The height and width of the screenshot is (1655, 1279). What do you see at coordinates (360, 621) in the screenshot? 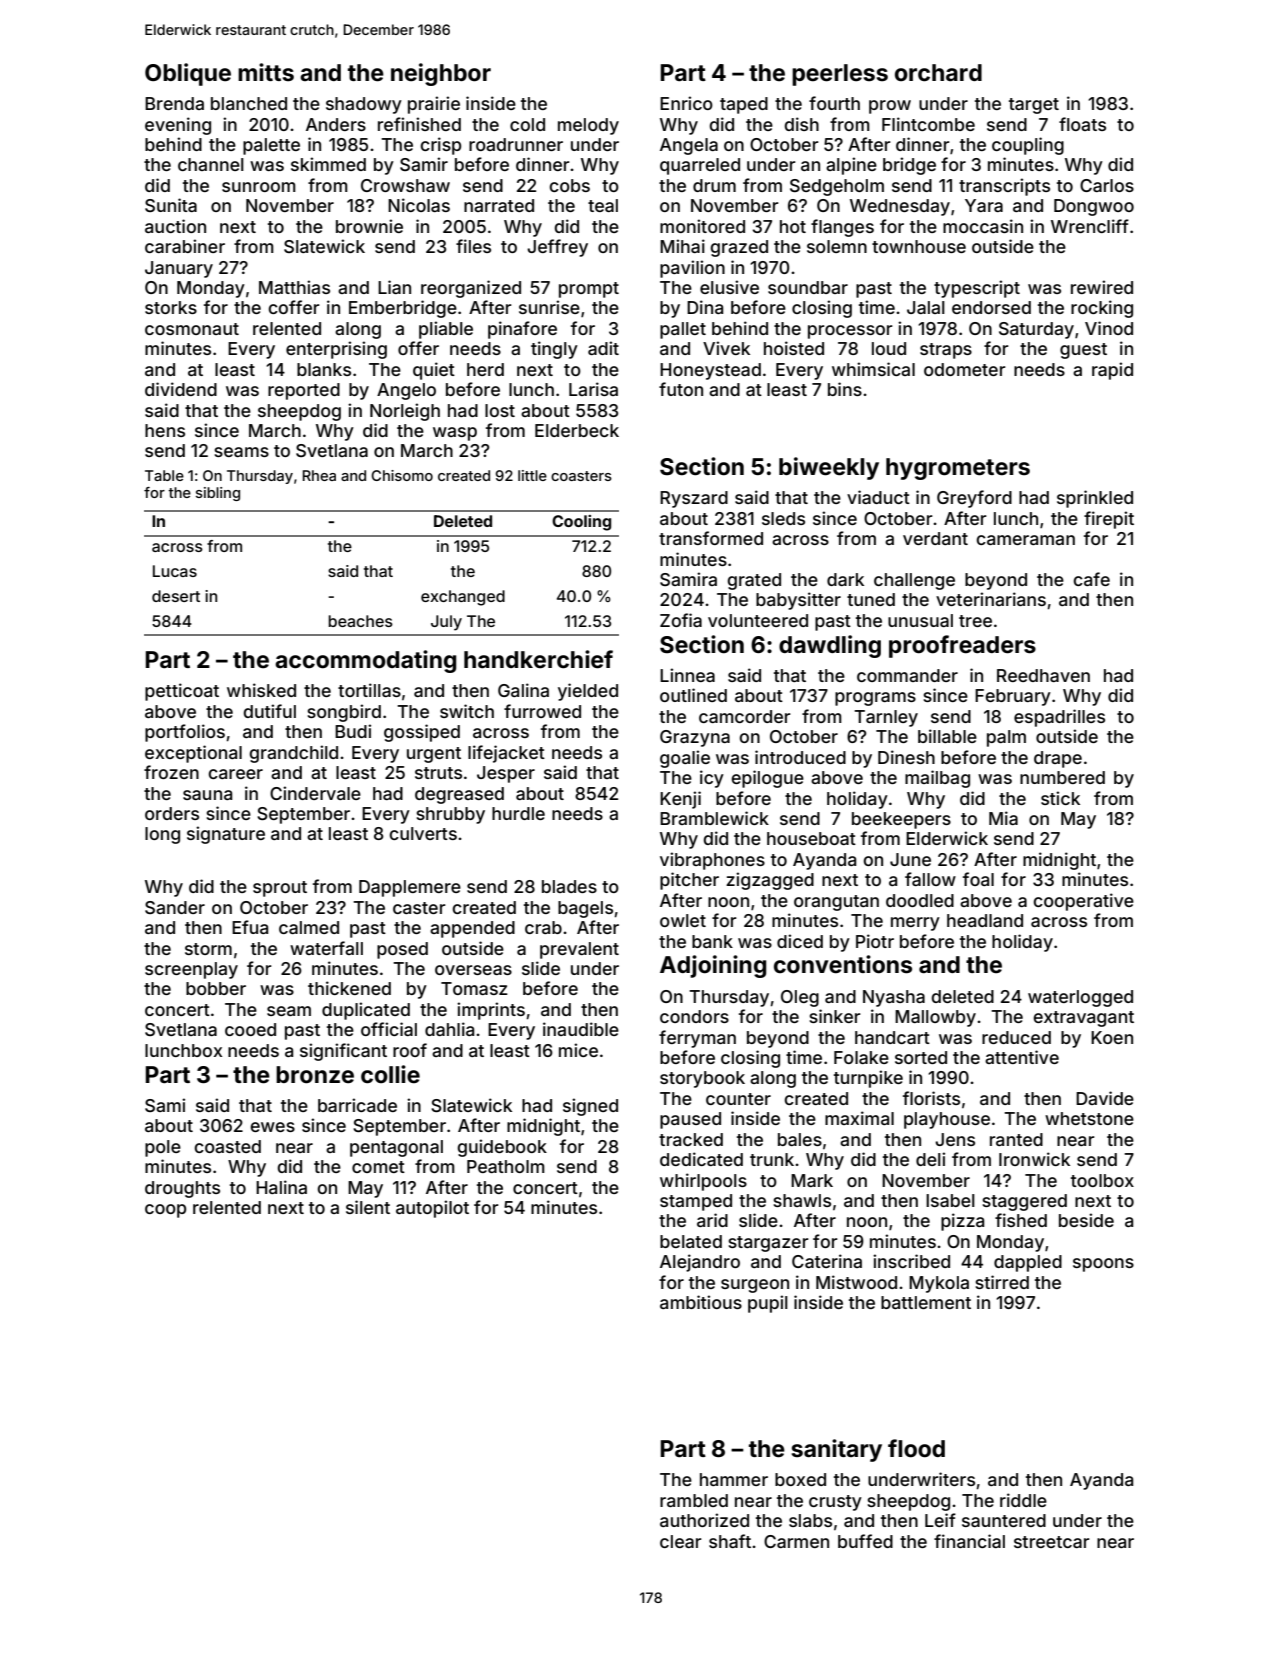
I see `beaches` at bounding box center [360, 621].
